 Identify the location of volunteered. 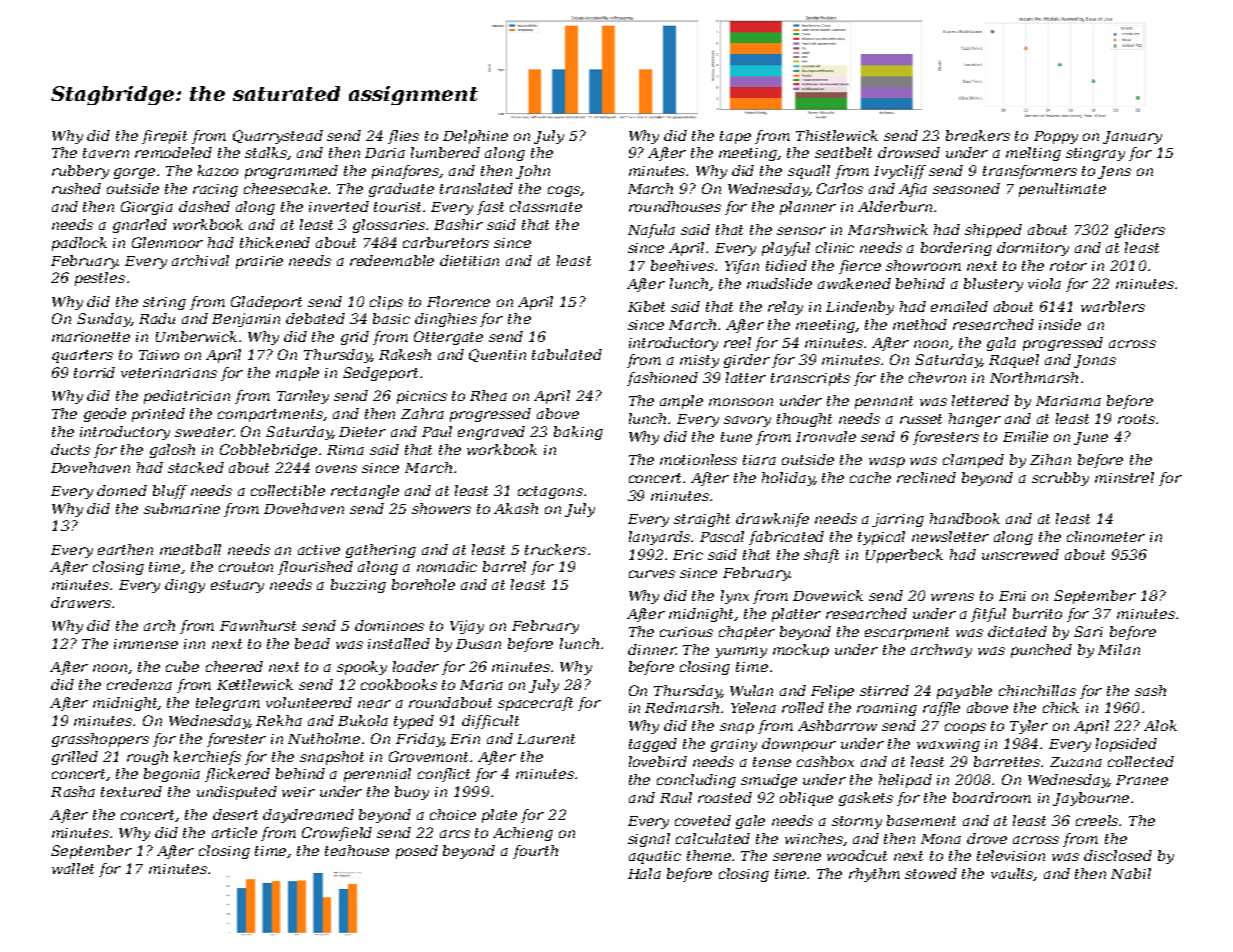
(309, 702).
